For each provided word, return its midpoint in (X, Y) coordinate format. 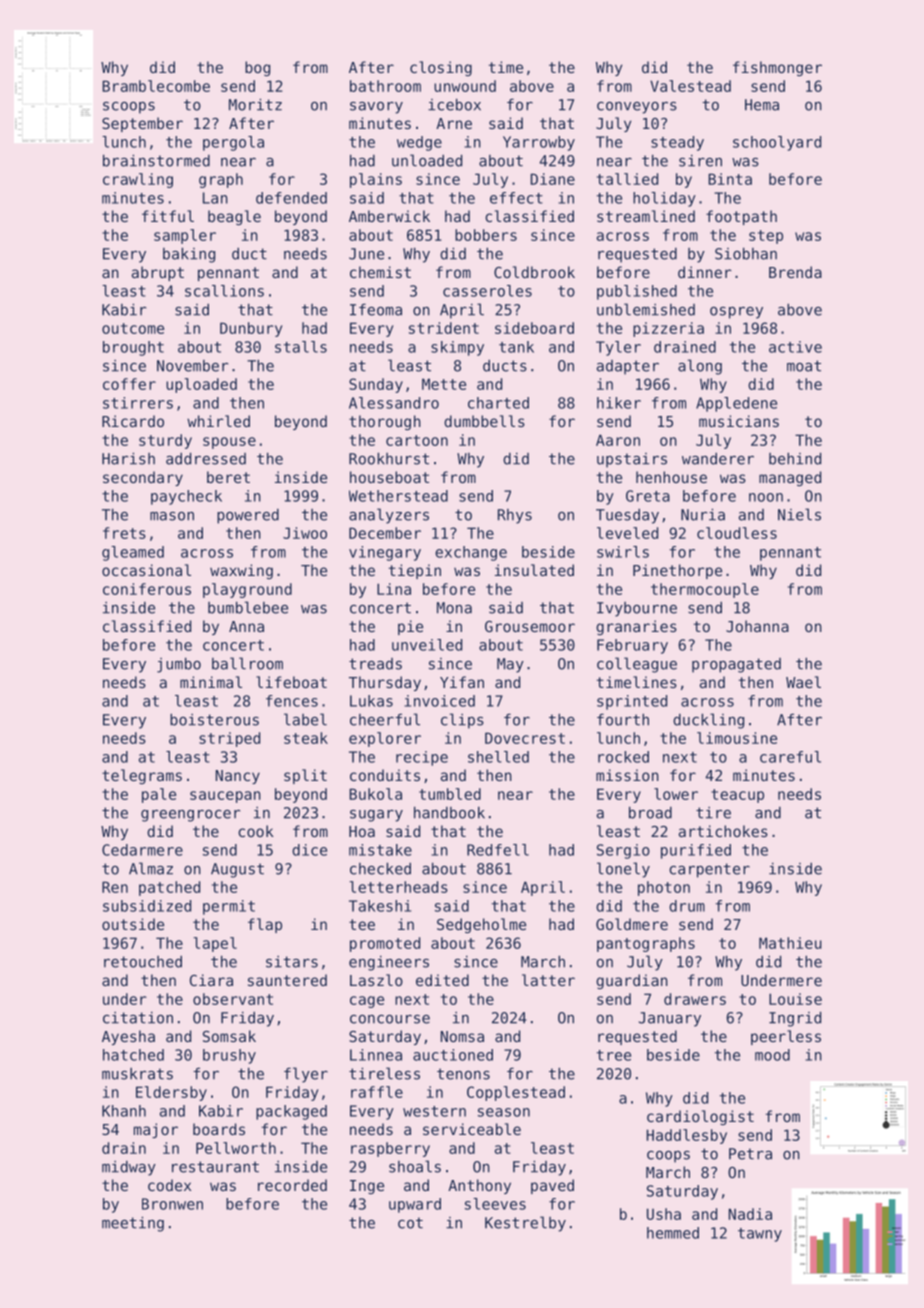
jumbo (179, 665)
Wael (803, 682)
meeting (133, 1224)
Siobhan (746, 253)
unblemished (646, 309)
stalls (301, 347)
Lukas (371, 701)
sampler (185, 236)
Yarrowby (539, 143)
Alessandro (394, 403)
